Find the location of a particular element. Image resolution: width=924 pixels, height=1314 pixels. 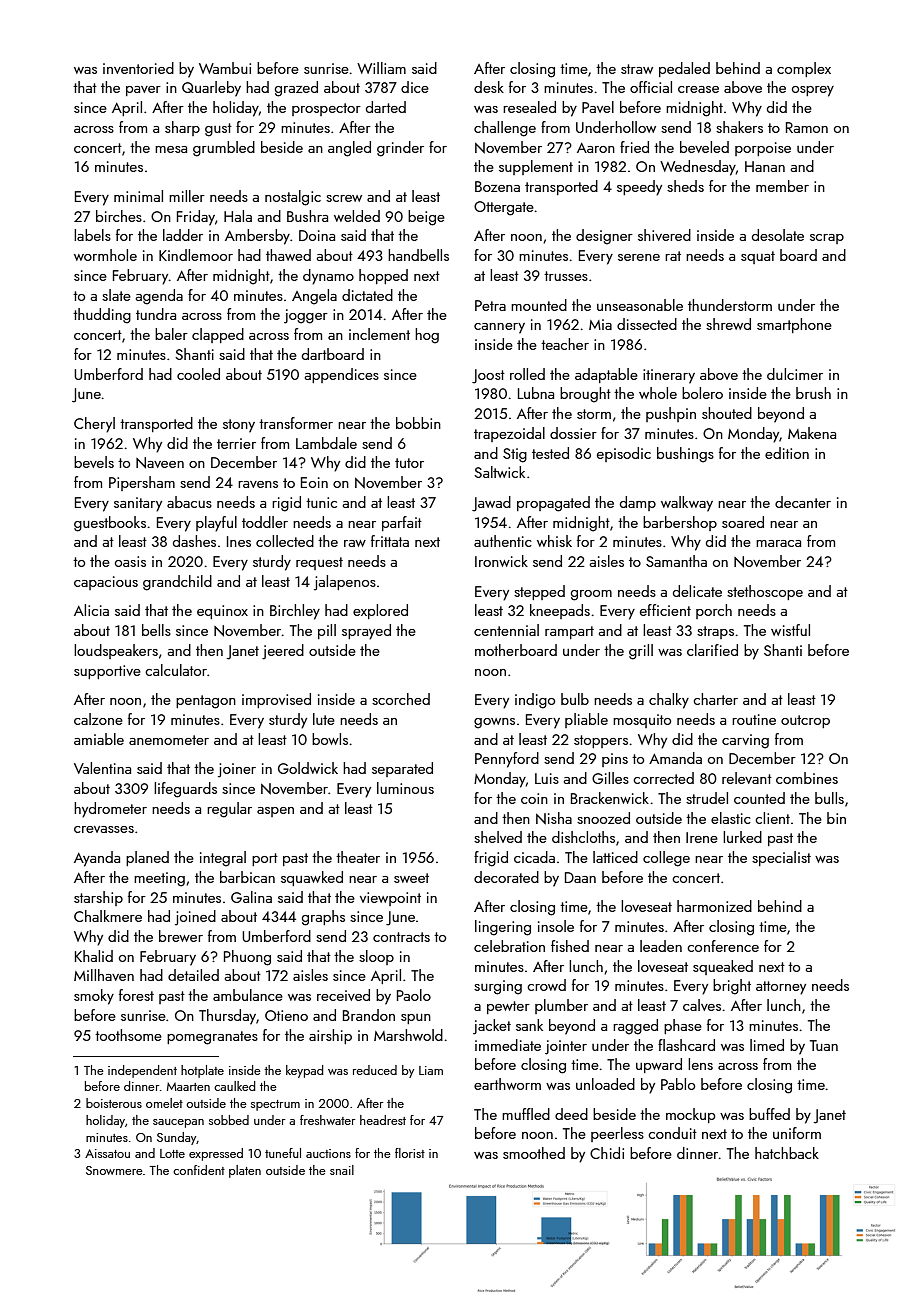

edition is located at coordinates (787, 453).
